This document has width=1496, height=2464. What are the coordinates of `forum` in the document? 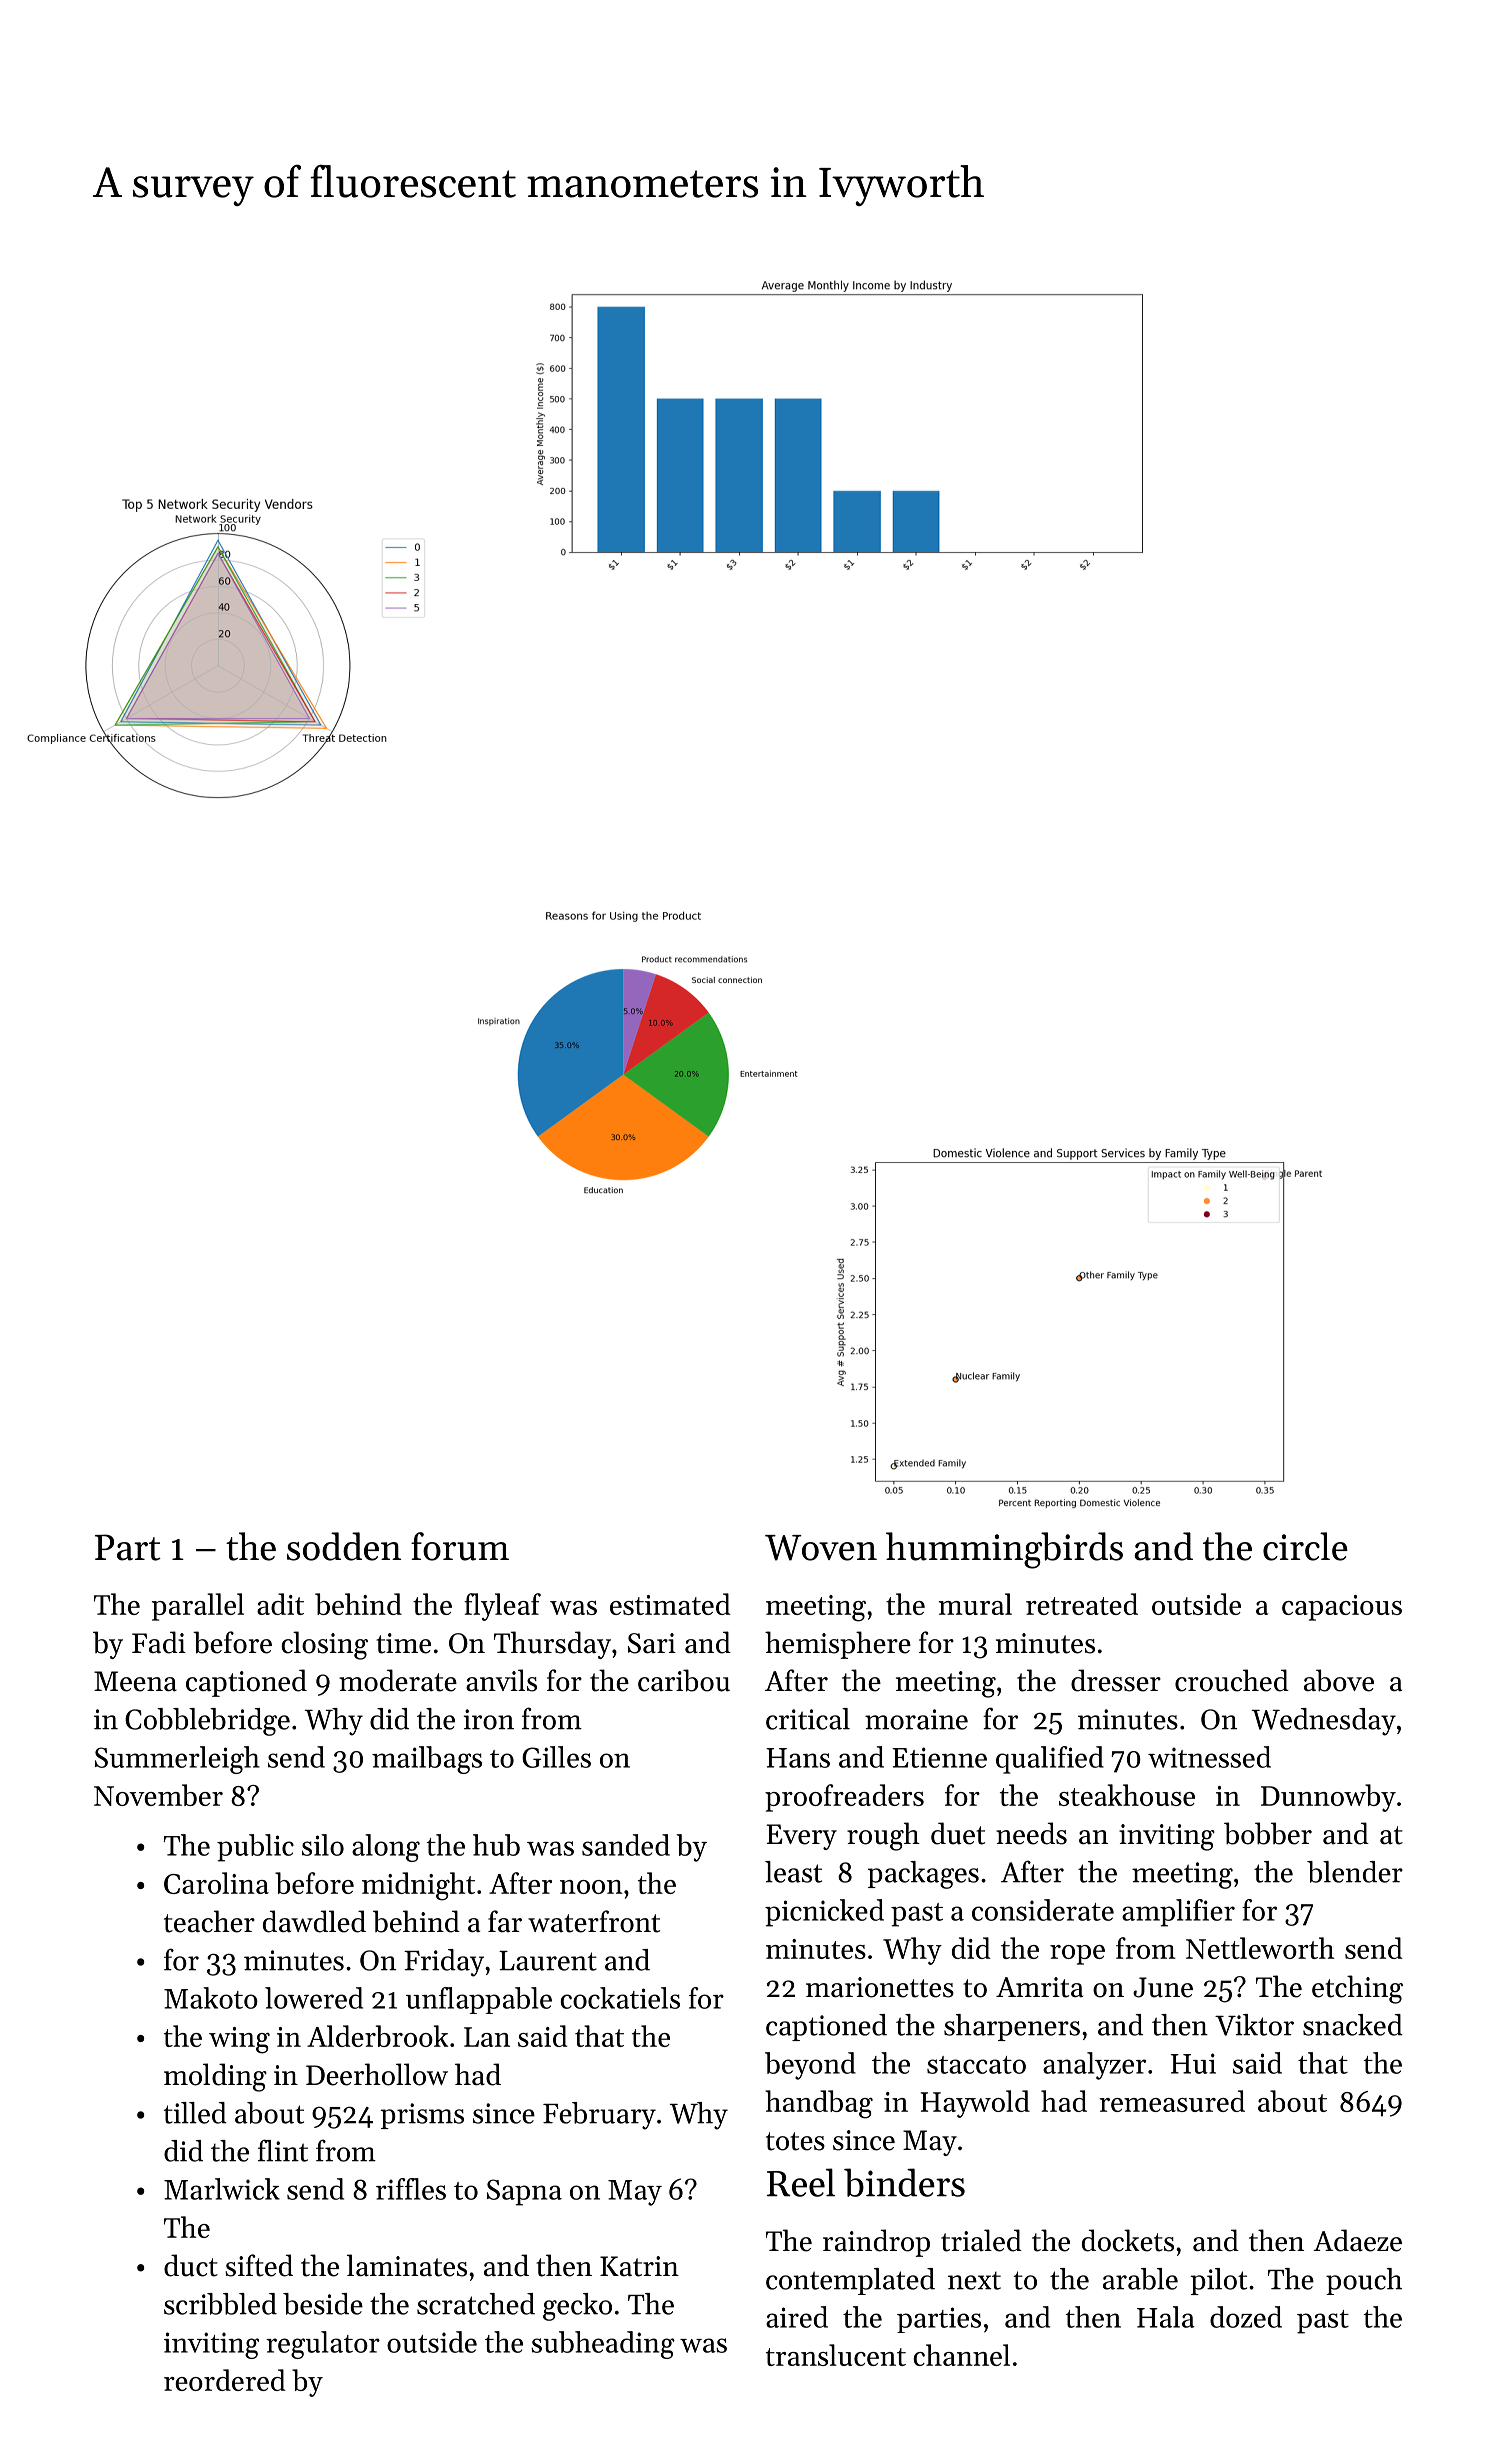 It's located at (460, 1546).
